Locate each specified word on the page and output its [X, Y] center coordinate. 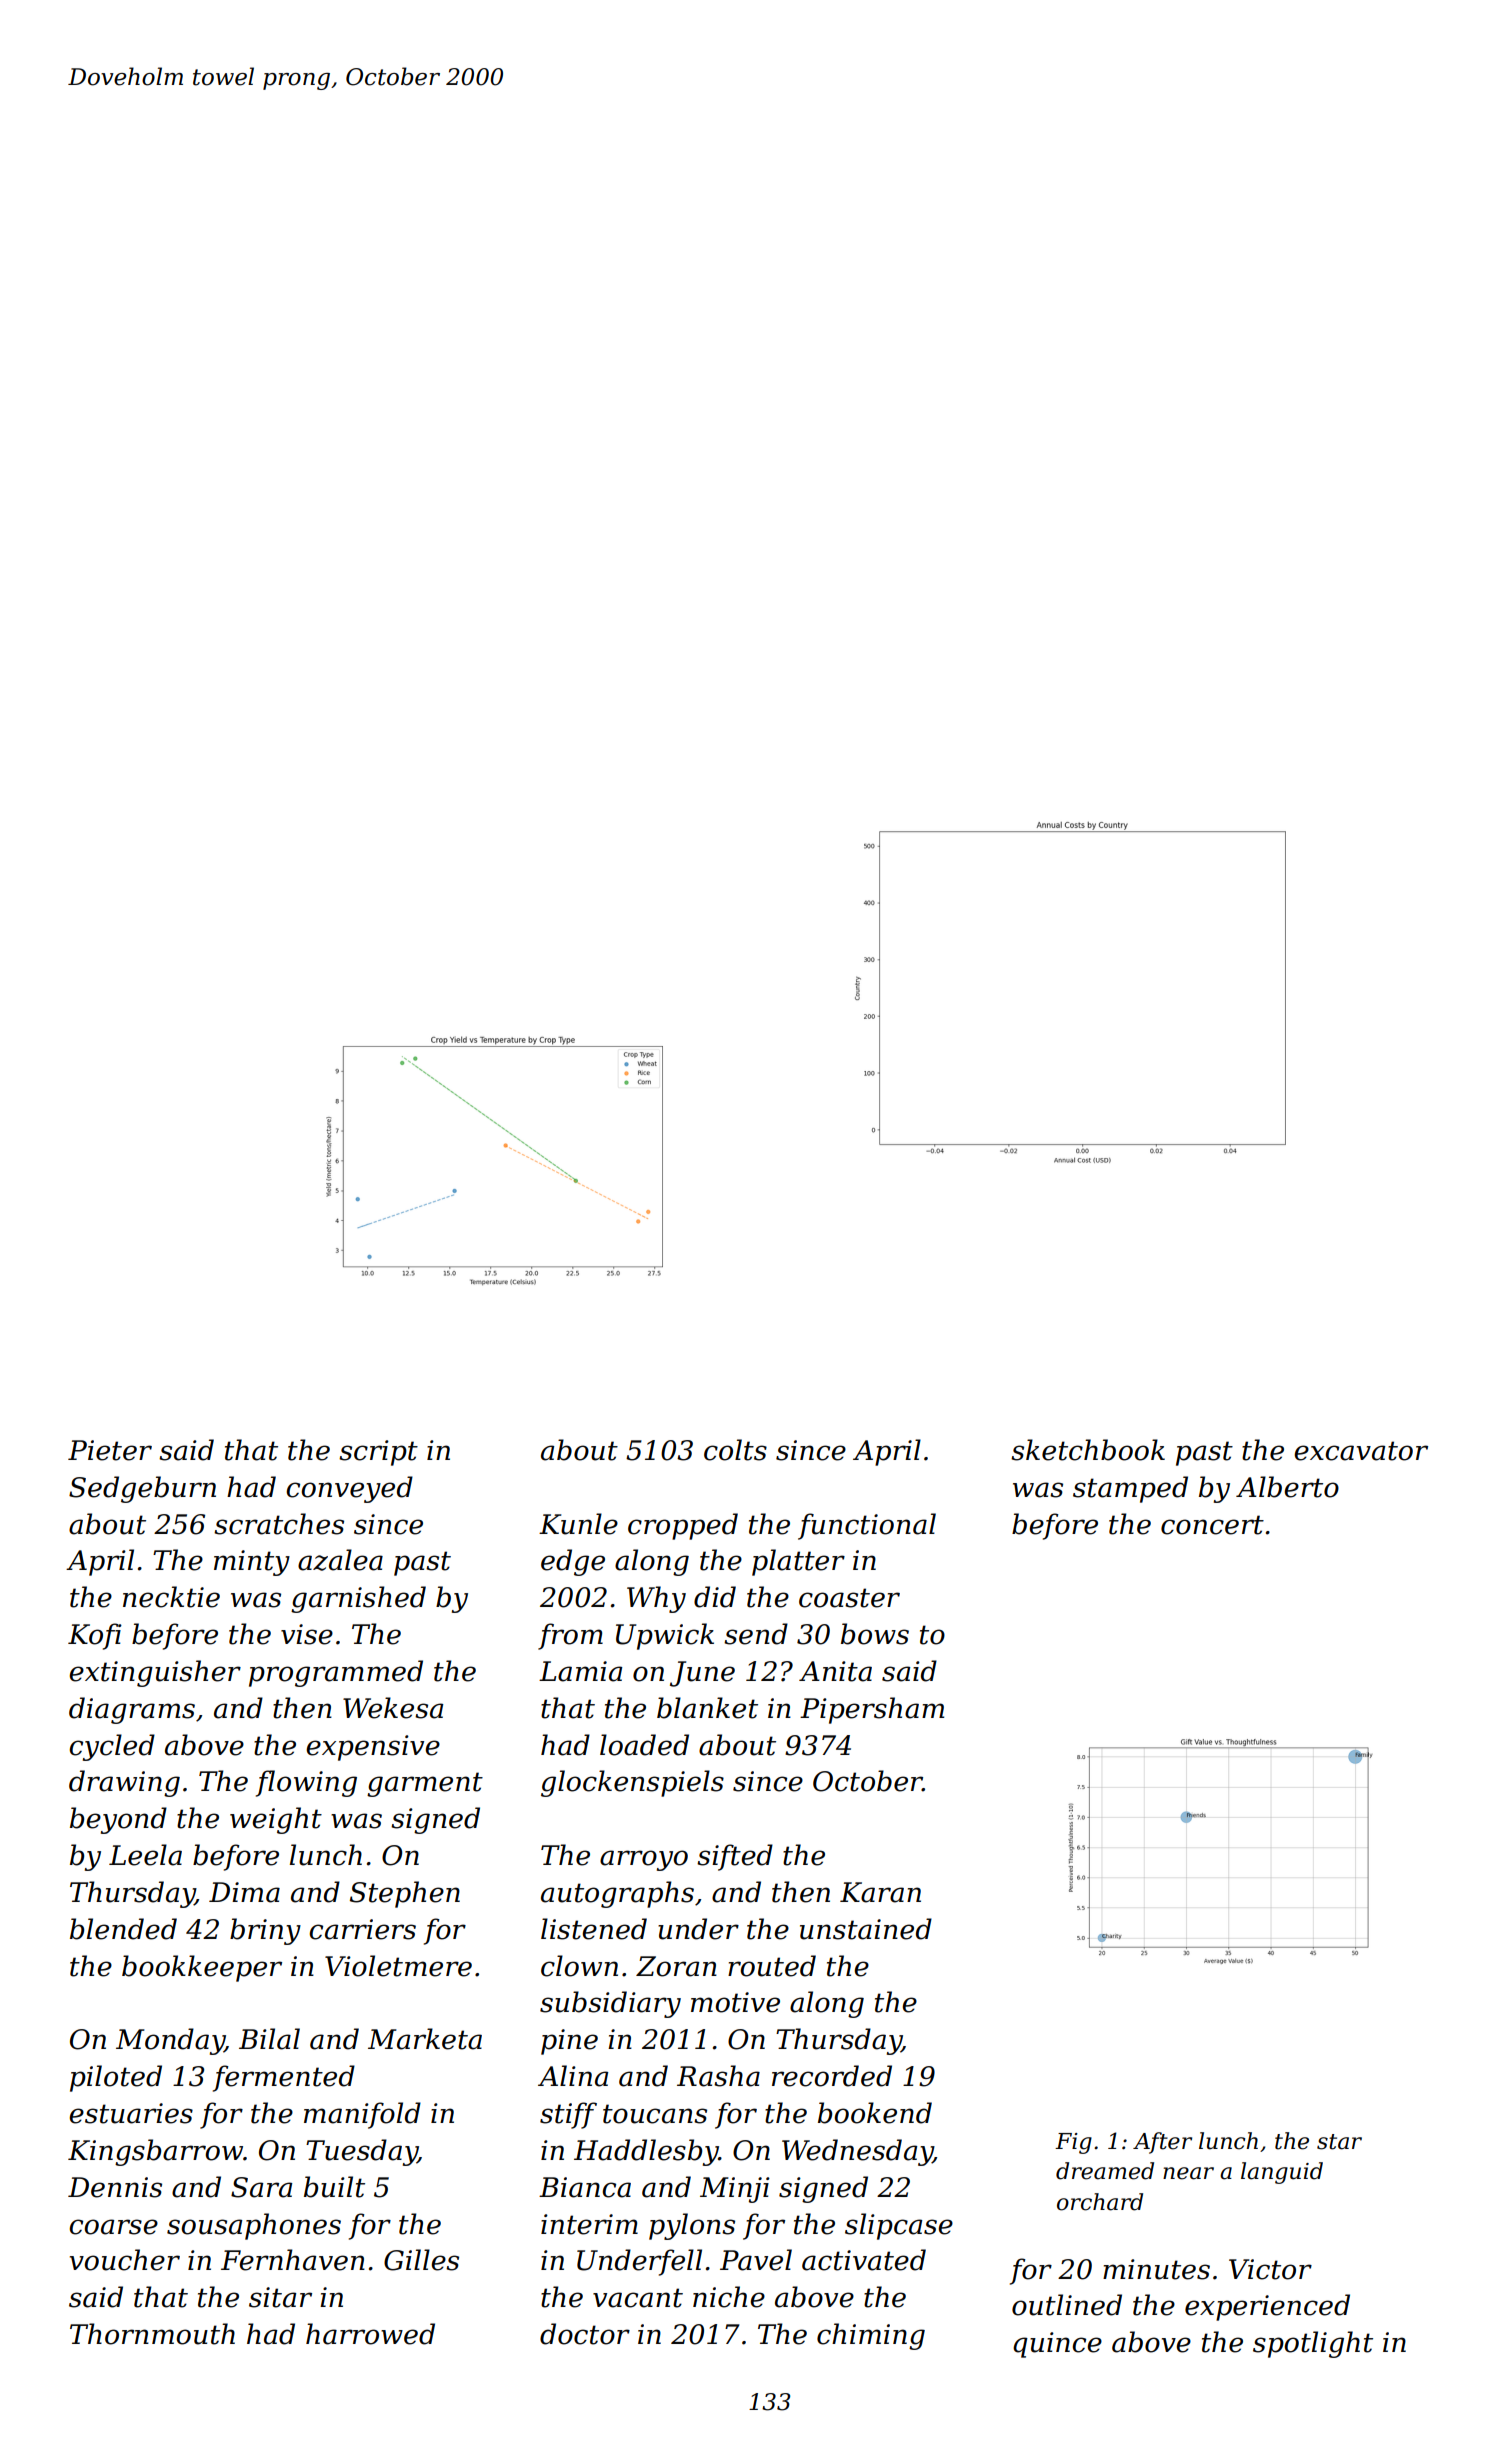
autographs [617, 1894]
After [1162, 2143]
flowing [306, 1783]
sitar [280, 2297]
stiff [568, 2115]
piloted [116, 2078]
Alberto [1287, 1487]
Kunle [578, 1524]
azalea [340, 1560]
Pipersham [872, 1710]
